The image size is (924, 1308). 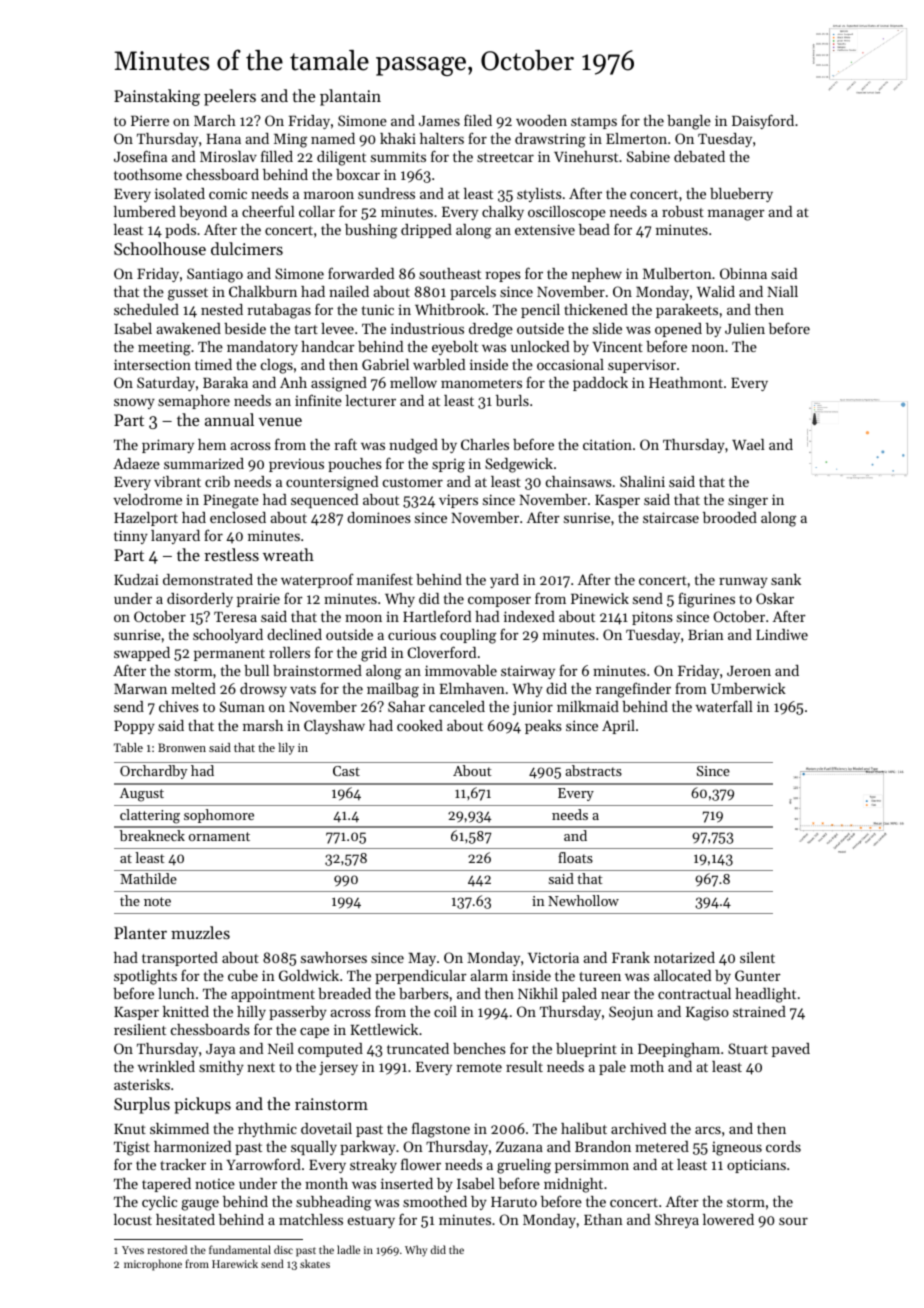 What do you see at coordinates (407, 1183) in the screenshot?
I see `inserted` at bounding box center [407, 1183].
